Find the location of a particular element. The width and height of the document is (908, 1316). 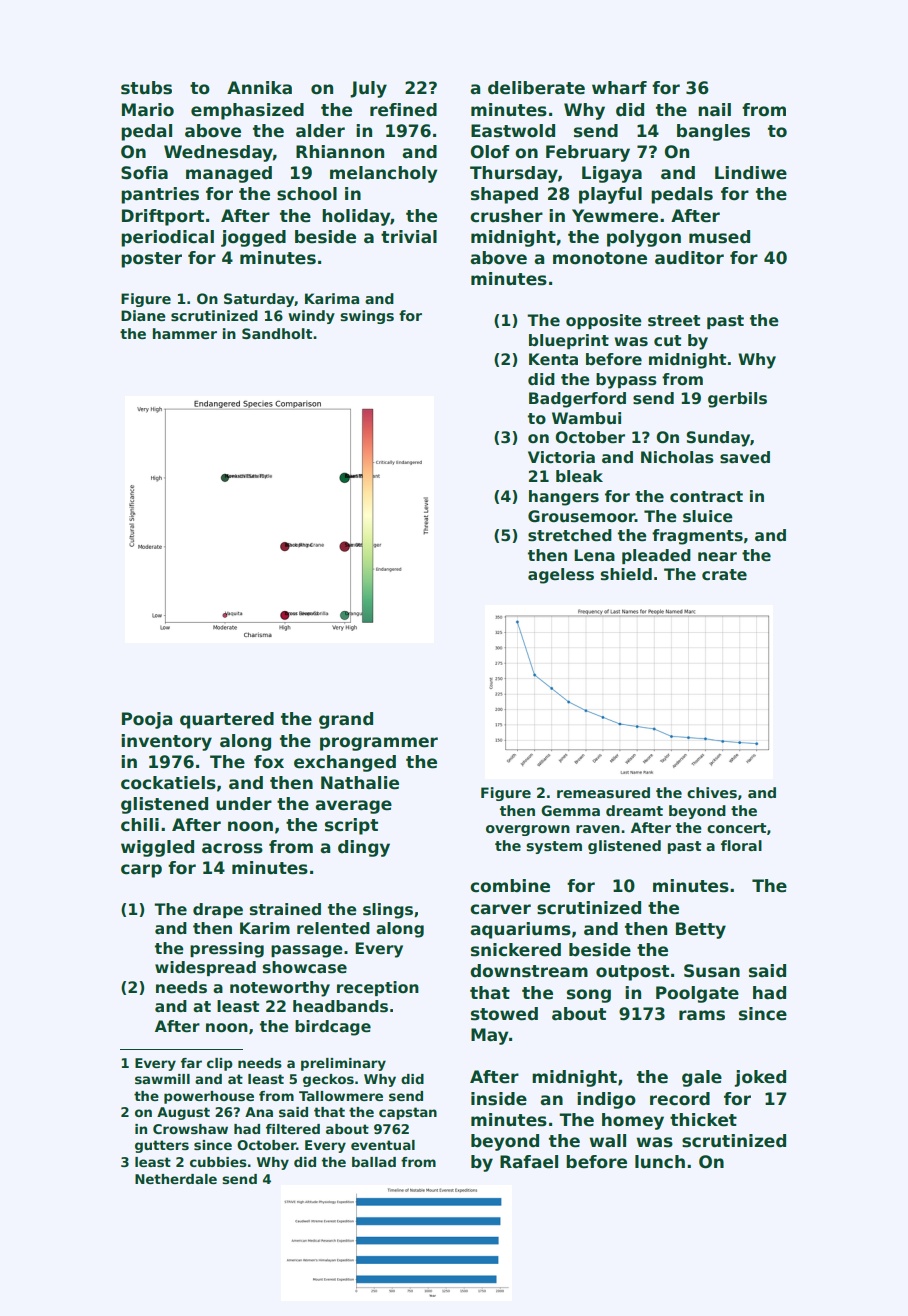

hammer is located at coordinates (185, 333).
